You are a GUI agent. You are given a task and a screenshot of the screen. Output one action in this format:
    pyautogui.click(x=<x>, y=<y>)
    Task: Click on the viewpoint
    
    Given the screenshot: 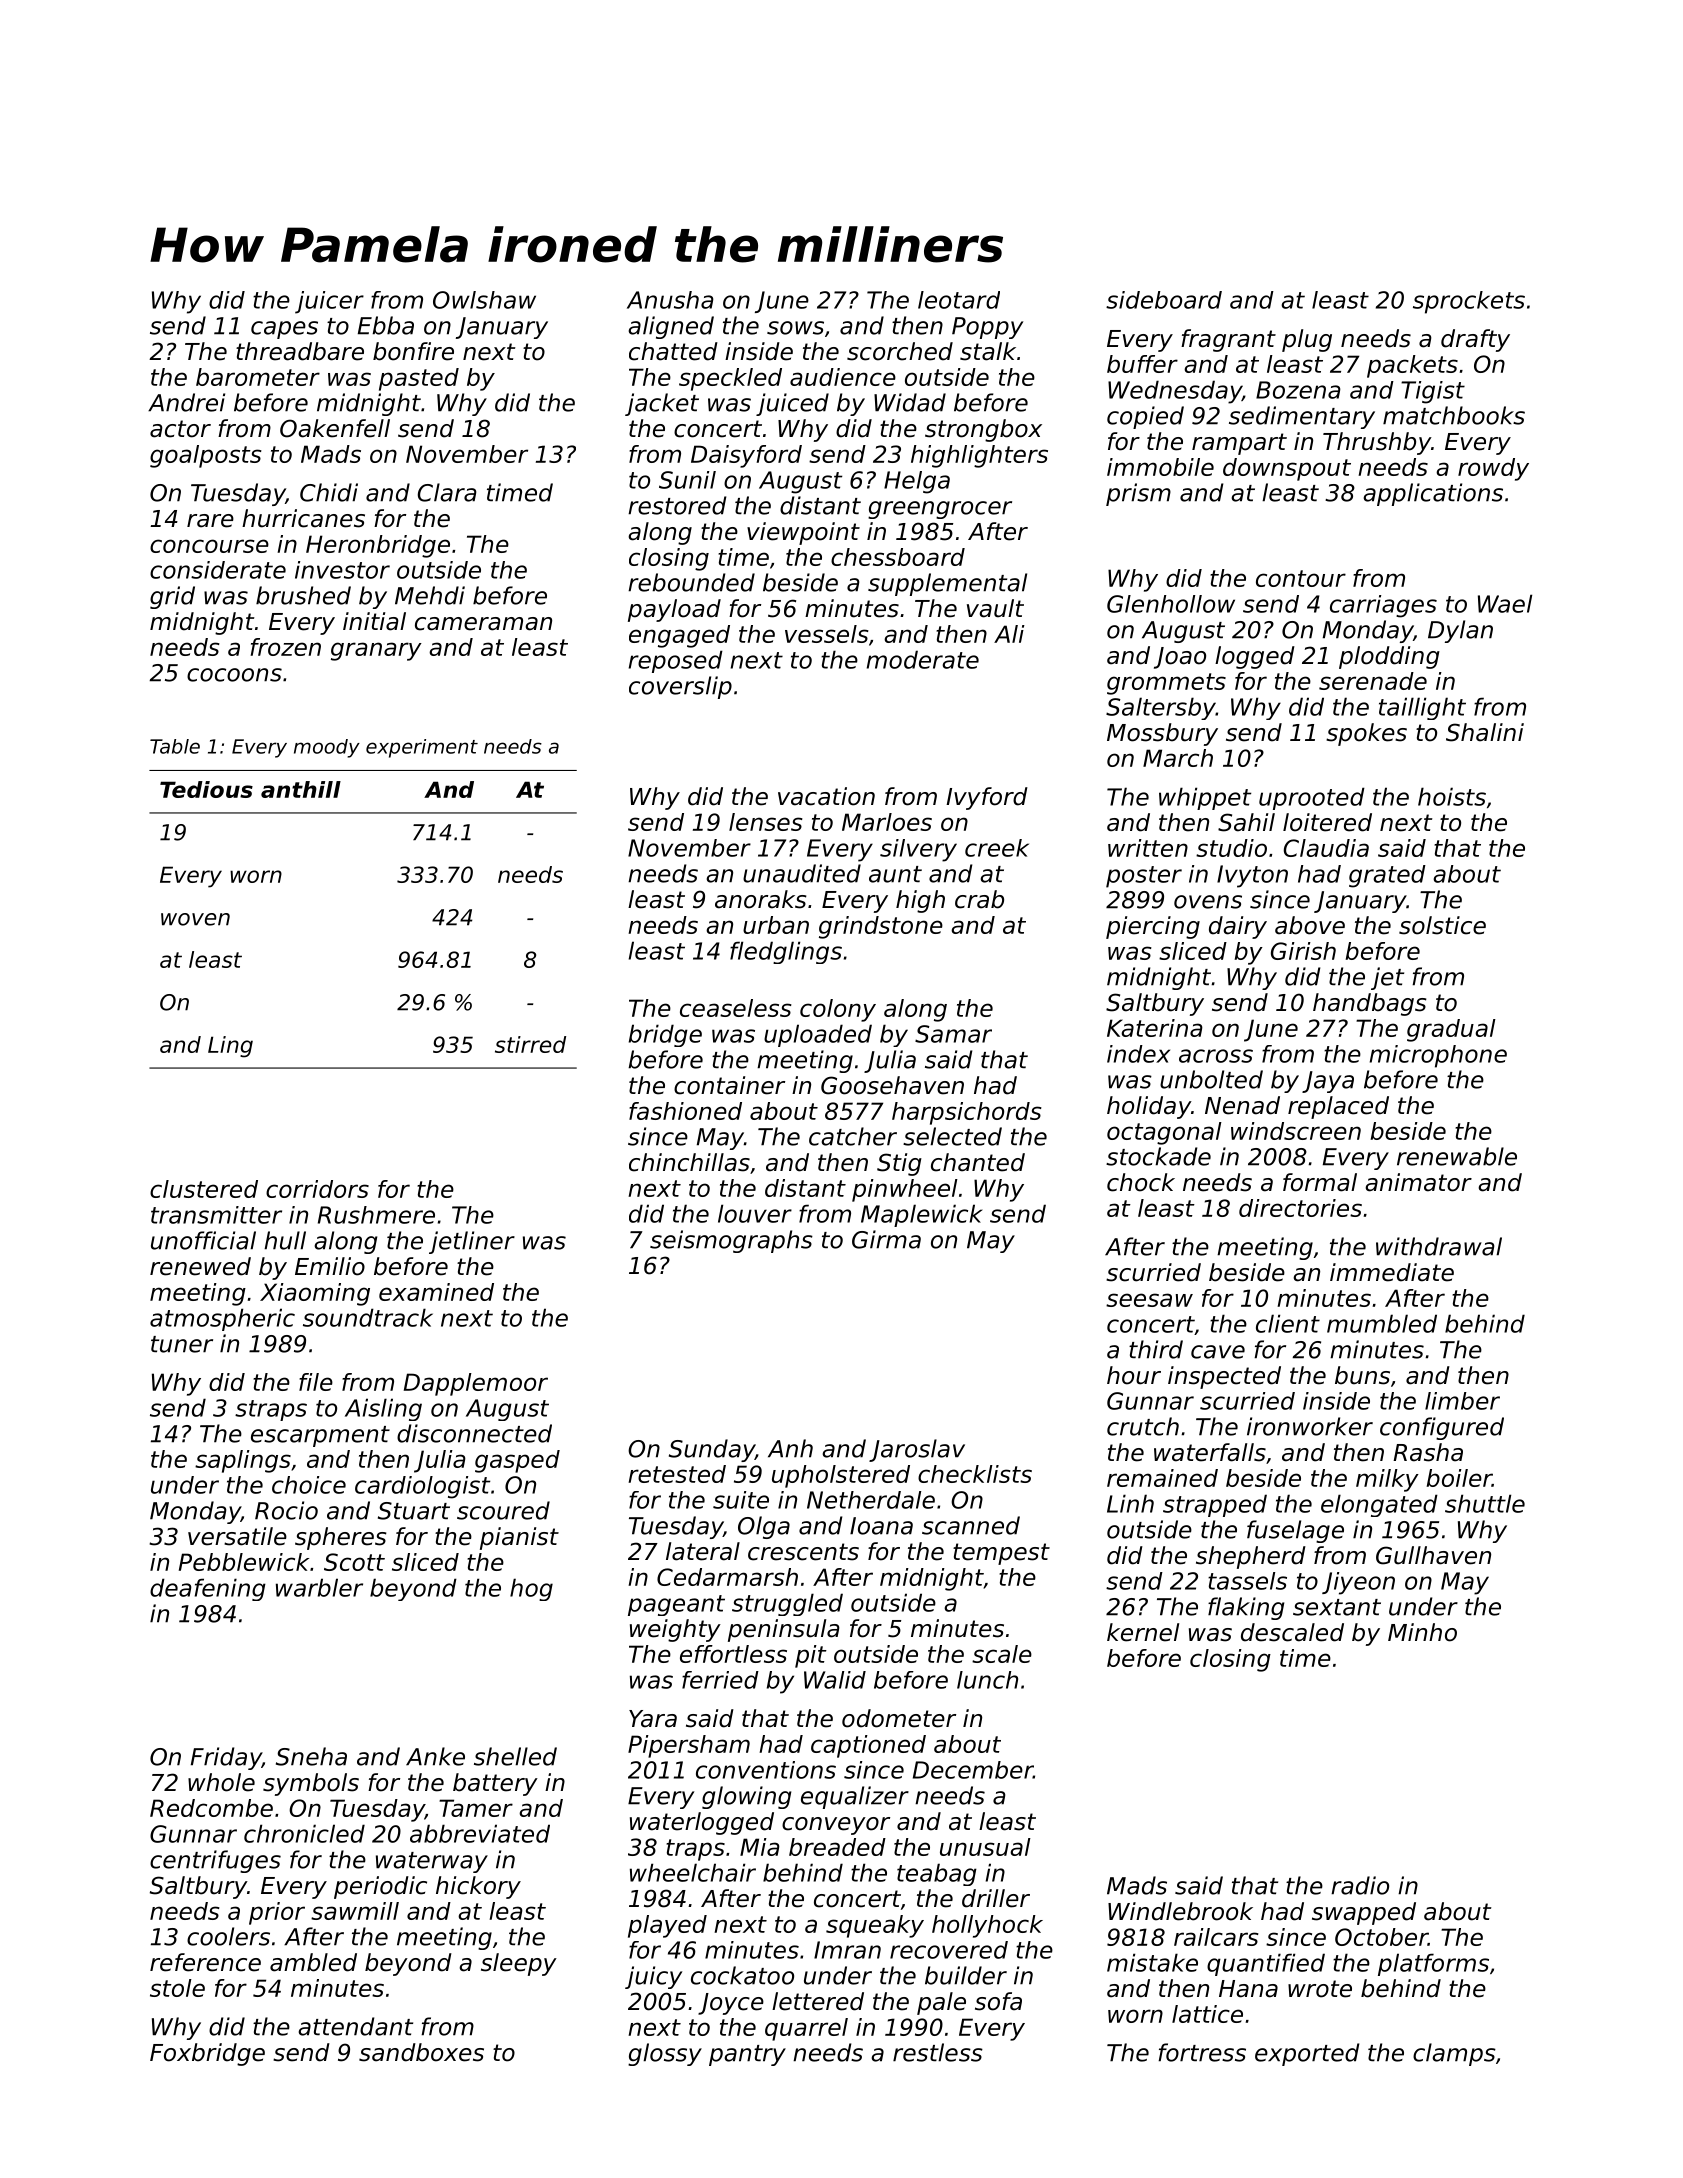 What is the action you would take?
    pyautogui.click(x=803, y=533)
